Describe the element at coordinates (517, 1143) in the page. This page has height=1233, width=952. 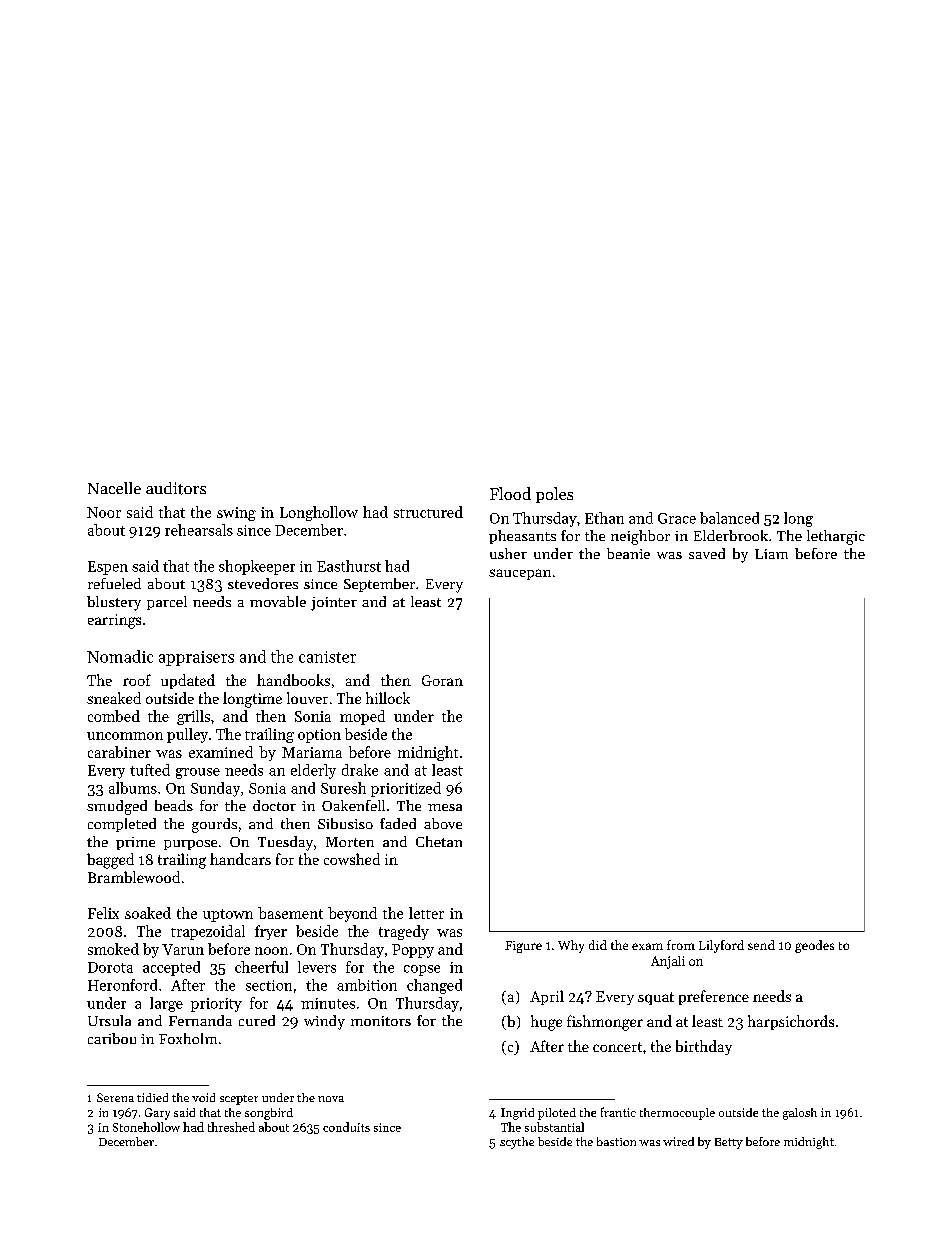
I see `scythe` at that location.
